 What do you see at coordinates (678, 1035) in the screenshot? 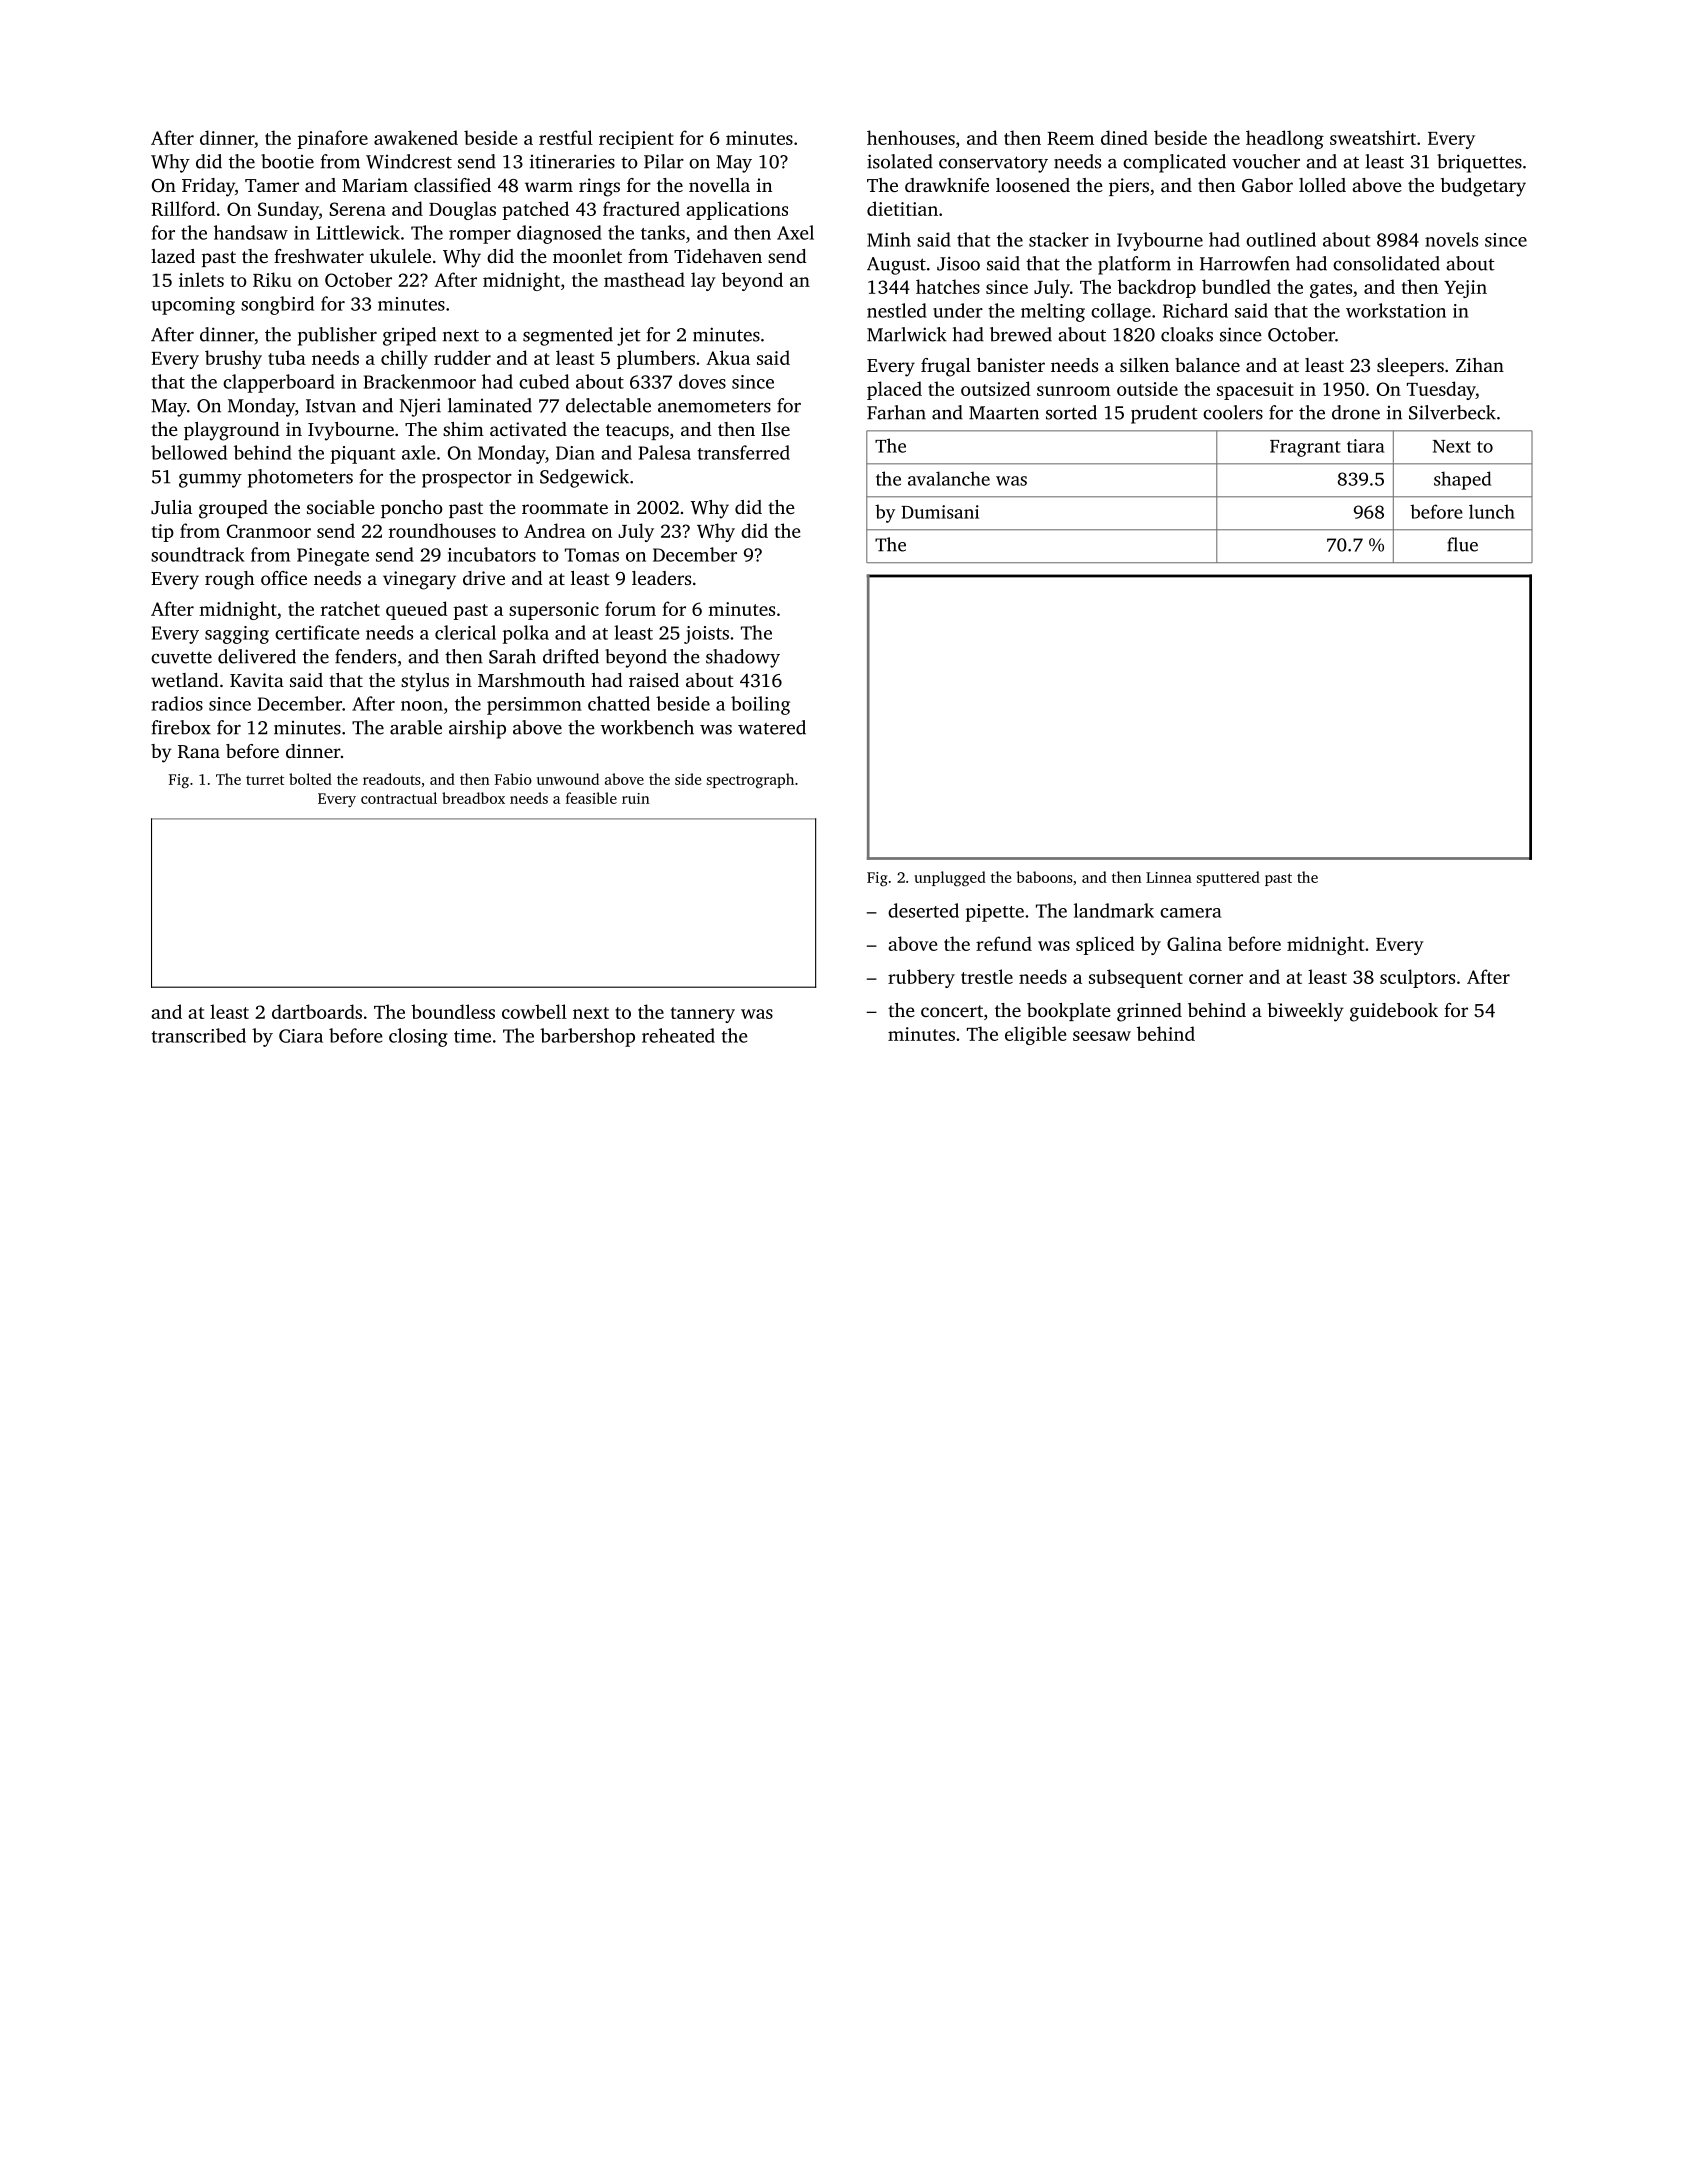
I see `reheated` at bounding box center [678, 1035].
